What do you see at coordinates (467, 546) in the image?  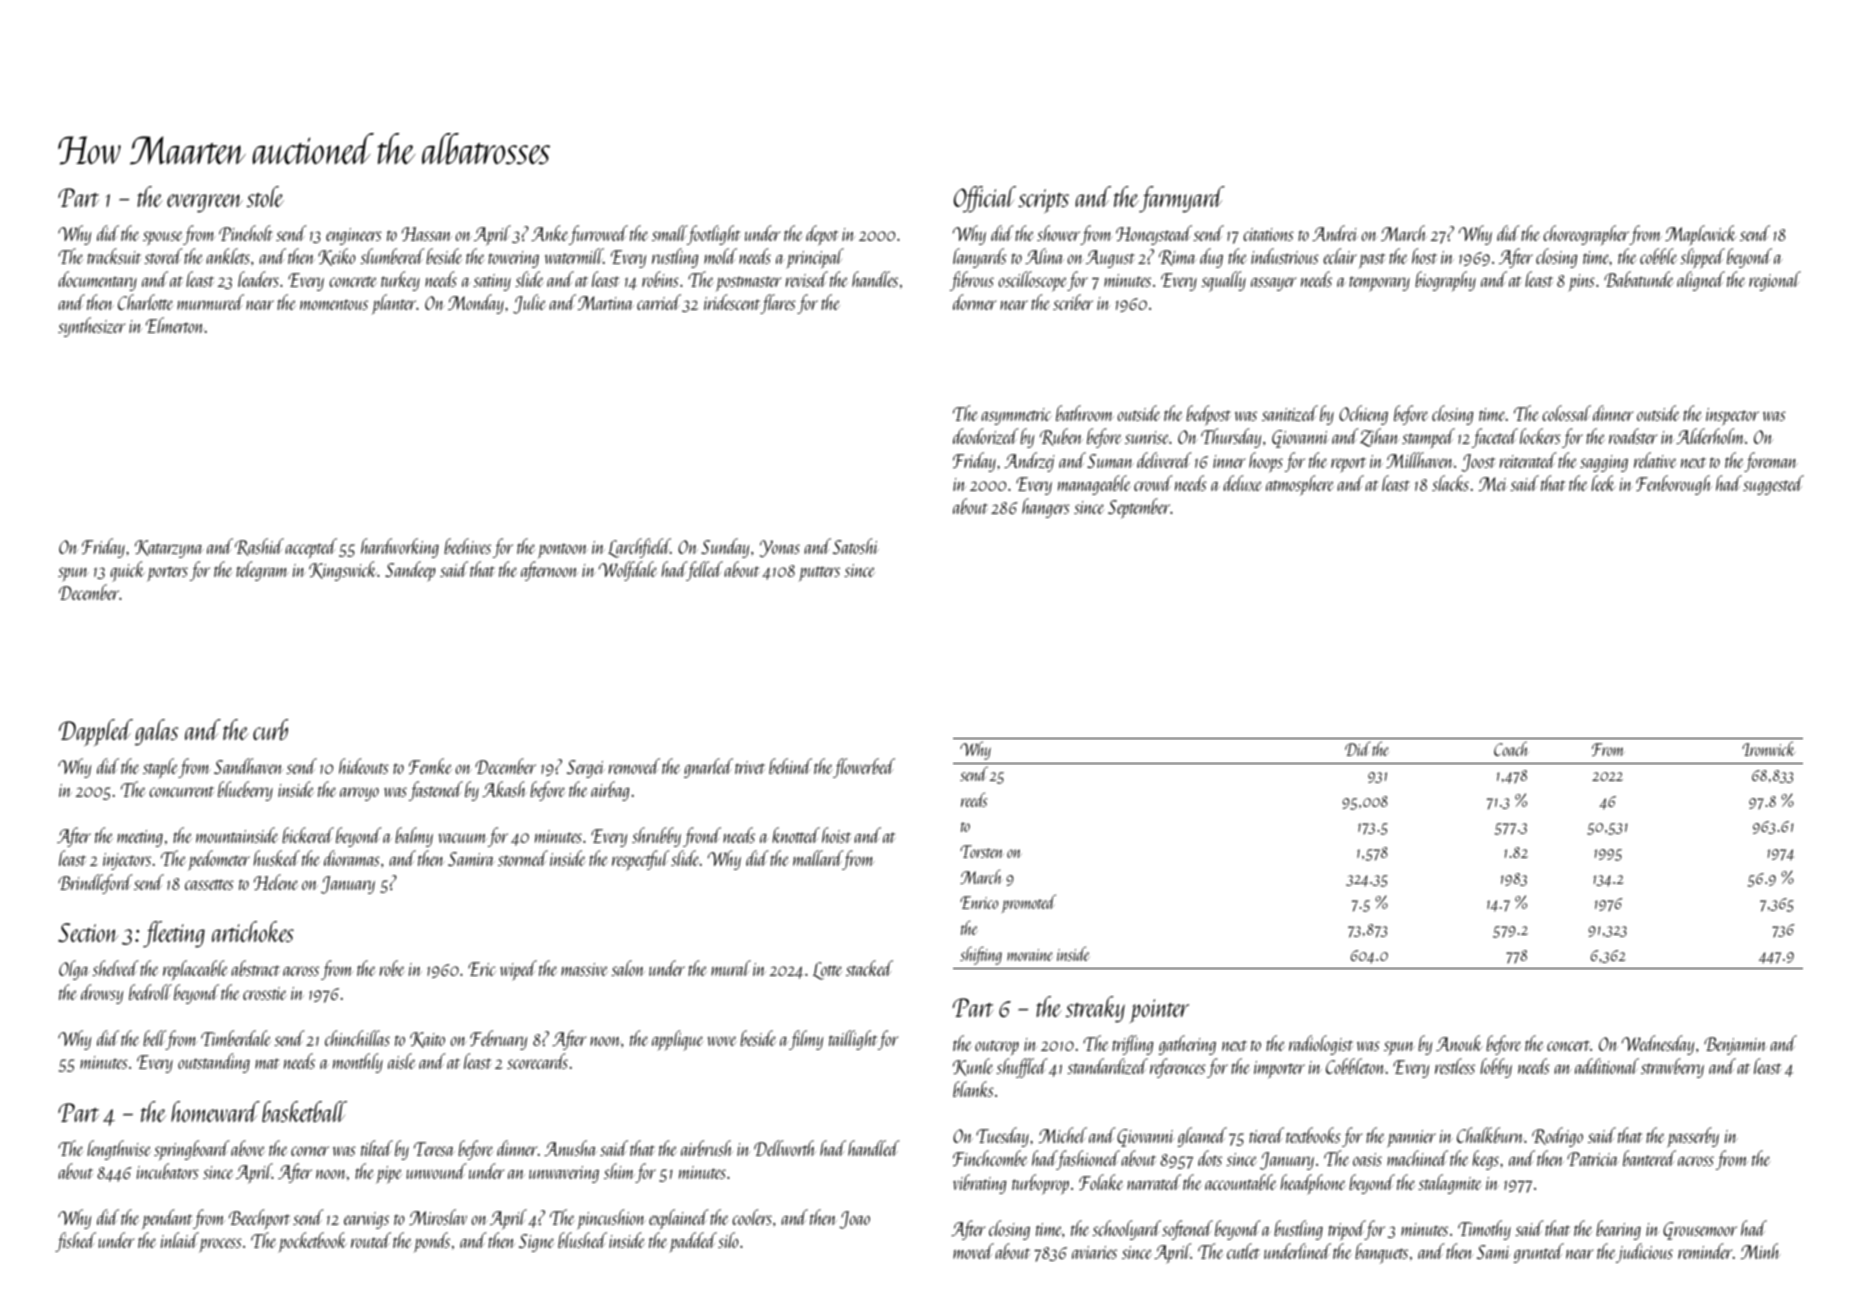 I see `beehives` at bounding box center [467, 546].
